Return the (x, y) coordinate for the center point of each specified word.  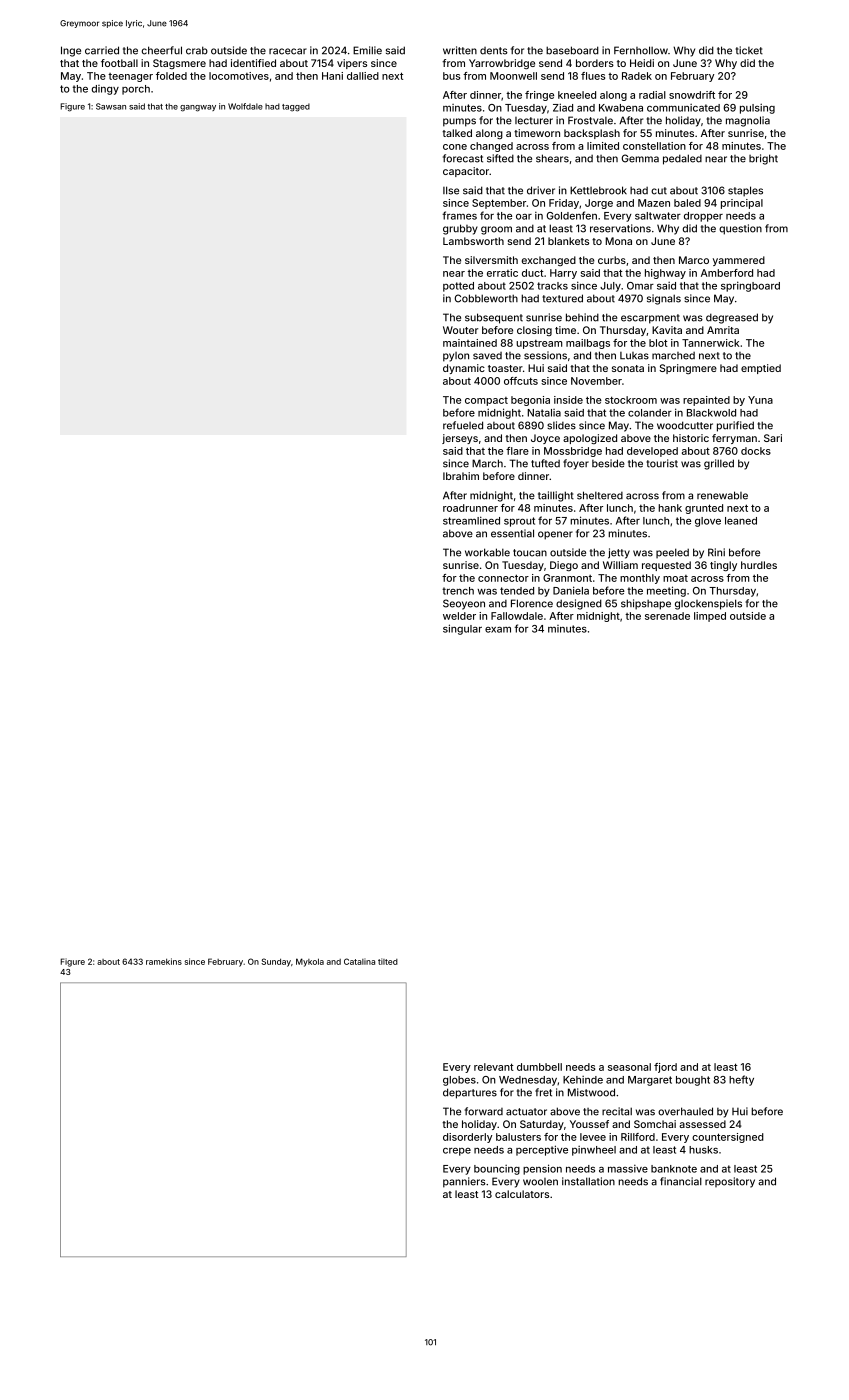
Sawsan (111, 106)
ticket (749, 50)
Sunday (276, 962)
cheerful (161, 50)
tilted (388, 961)
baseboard (572, 50)
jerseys (460, 439)
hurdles (759, 565)
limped (710, 617)
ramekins (164, 961)
